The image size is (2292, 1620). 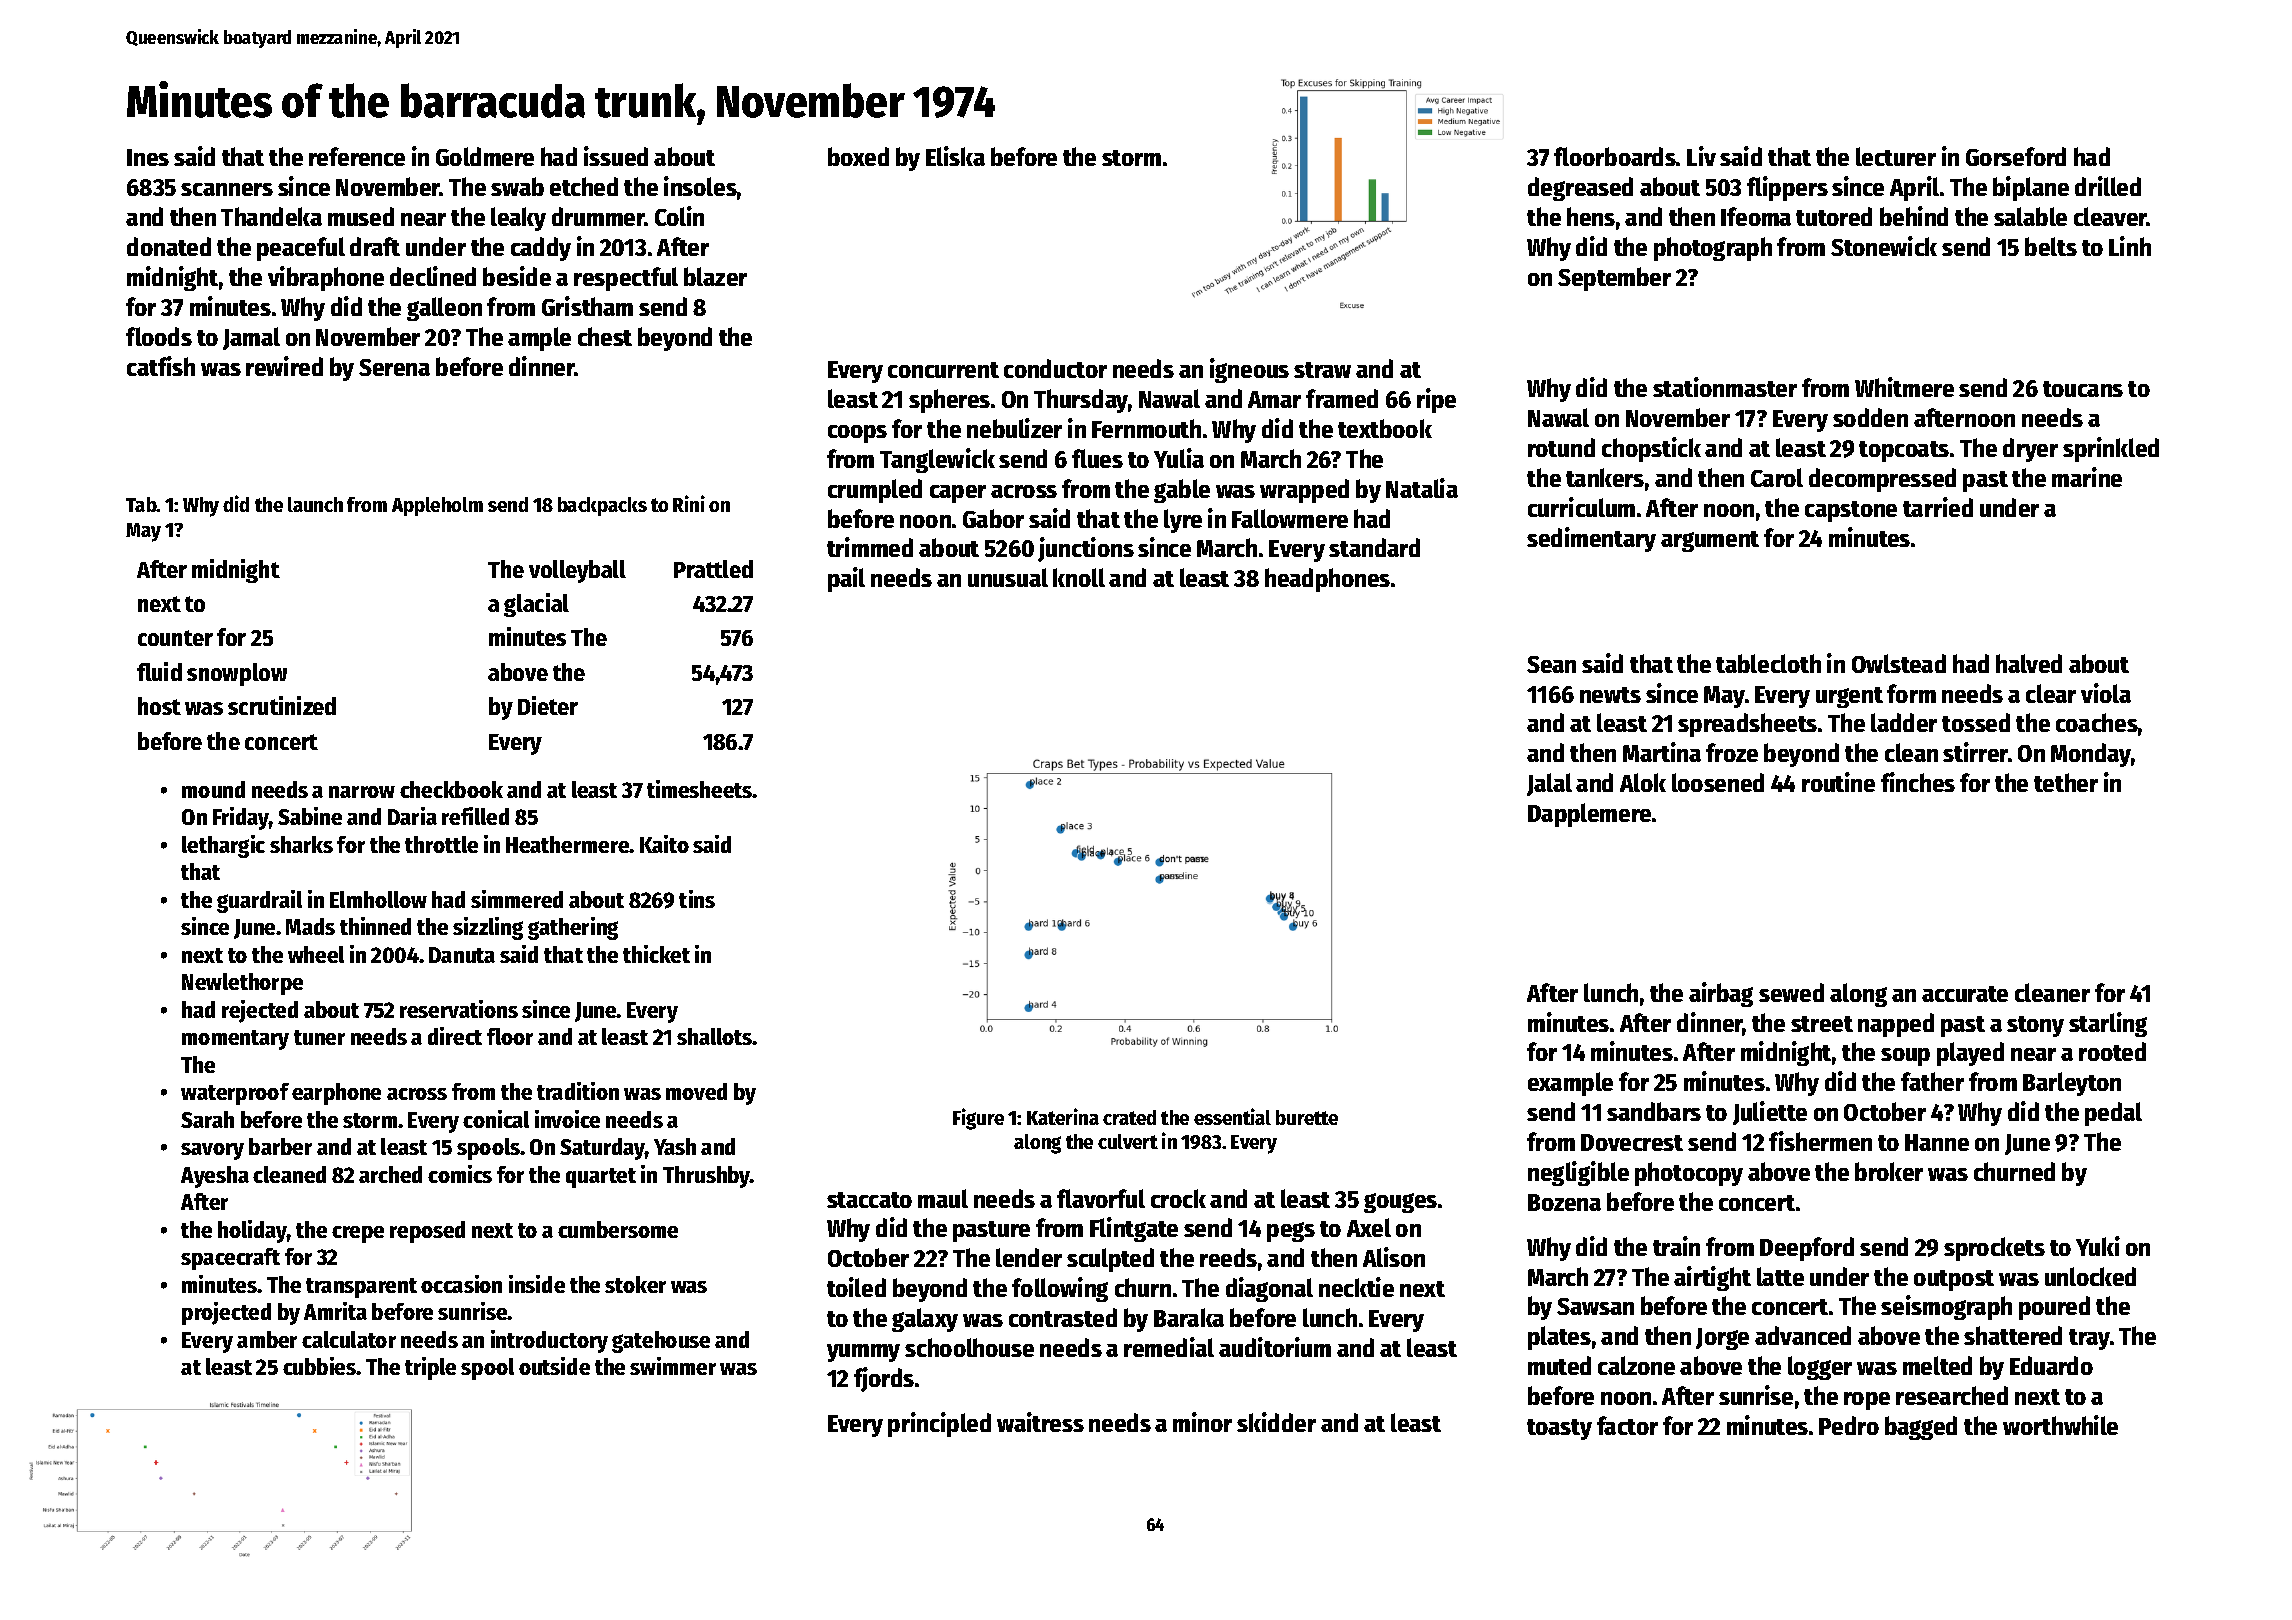 What do you see at coordinates (1591, 216) in the screenshot?
I see `hens` at bounding box center [1591, 216].
